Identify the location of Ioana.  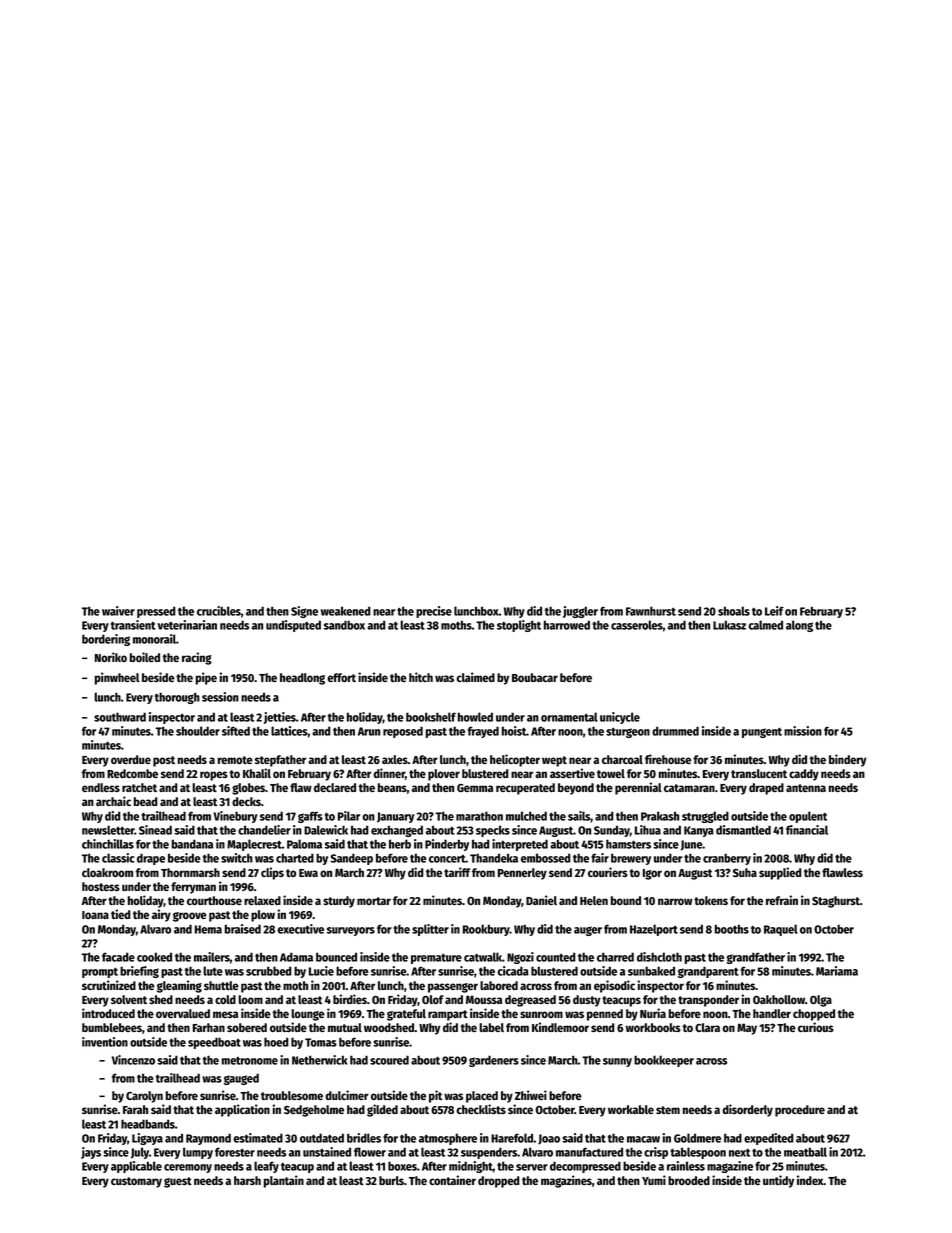
(95, 915).
